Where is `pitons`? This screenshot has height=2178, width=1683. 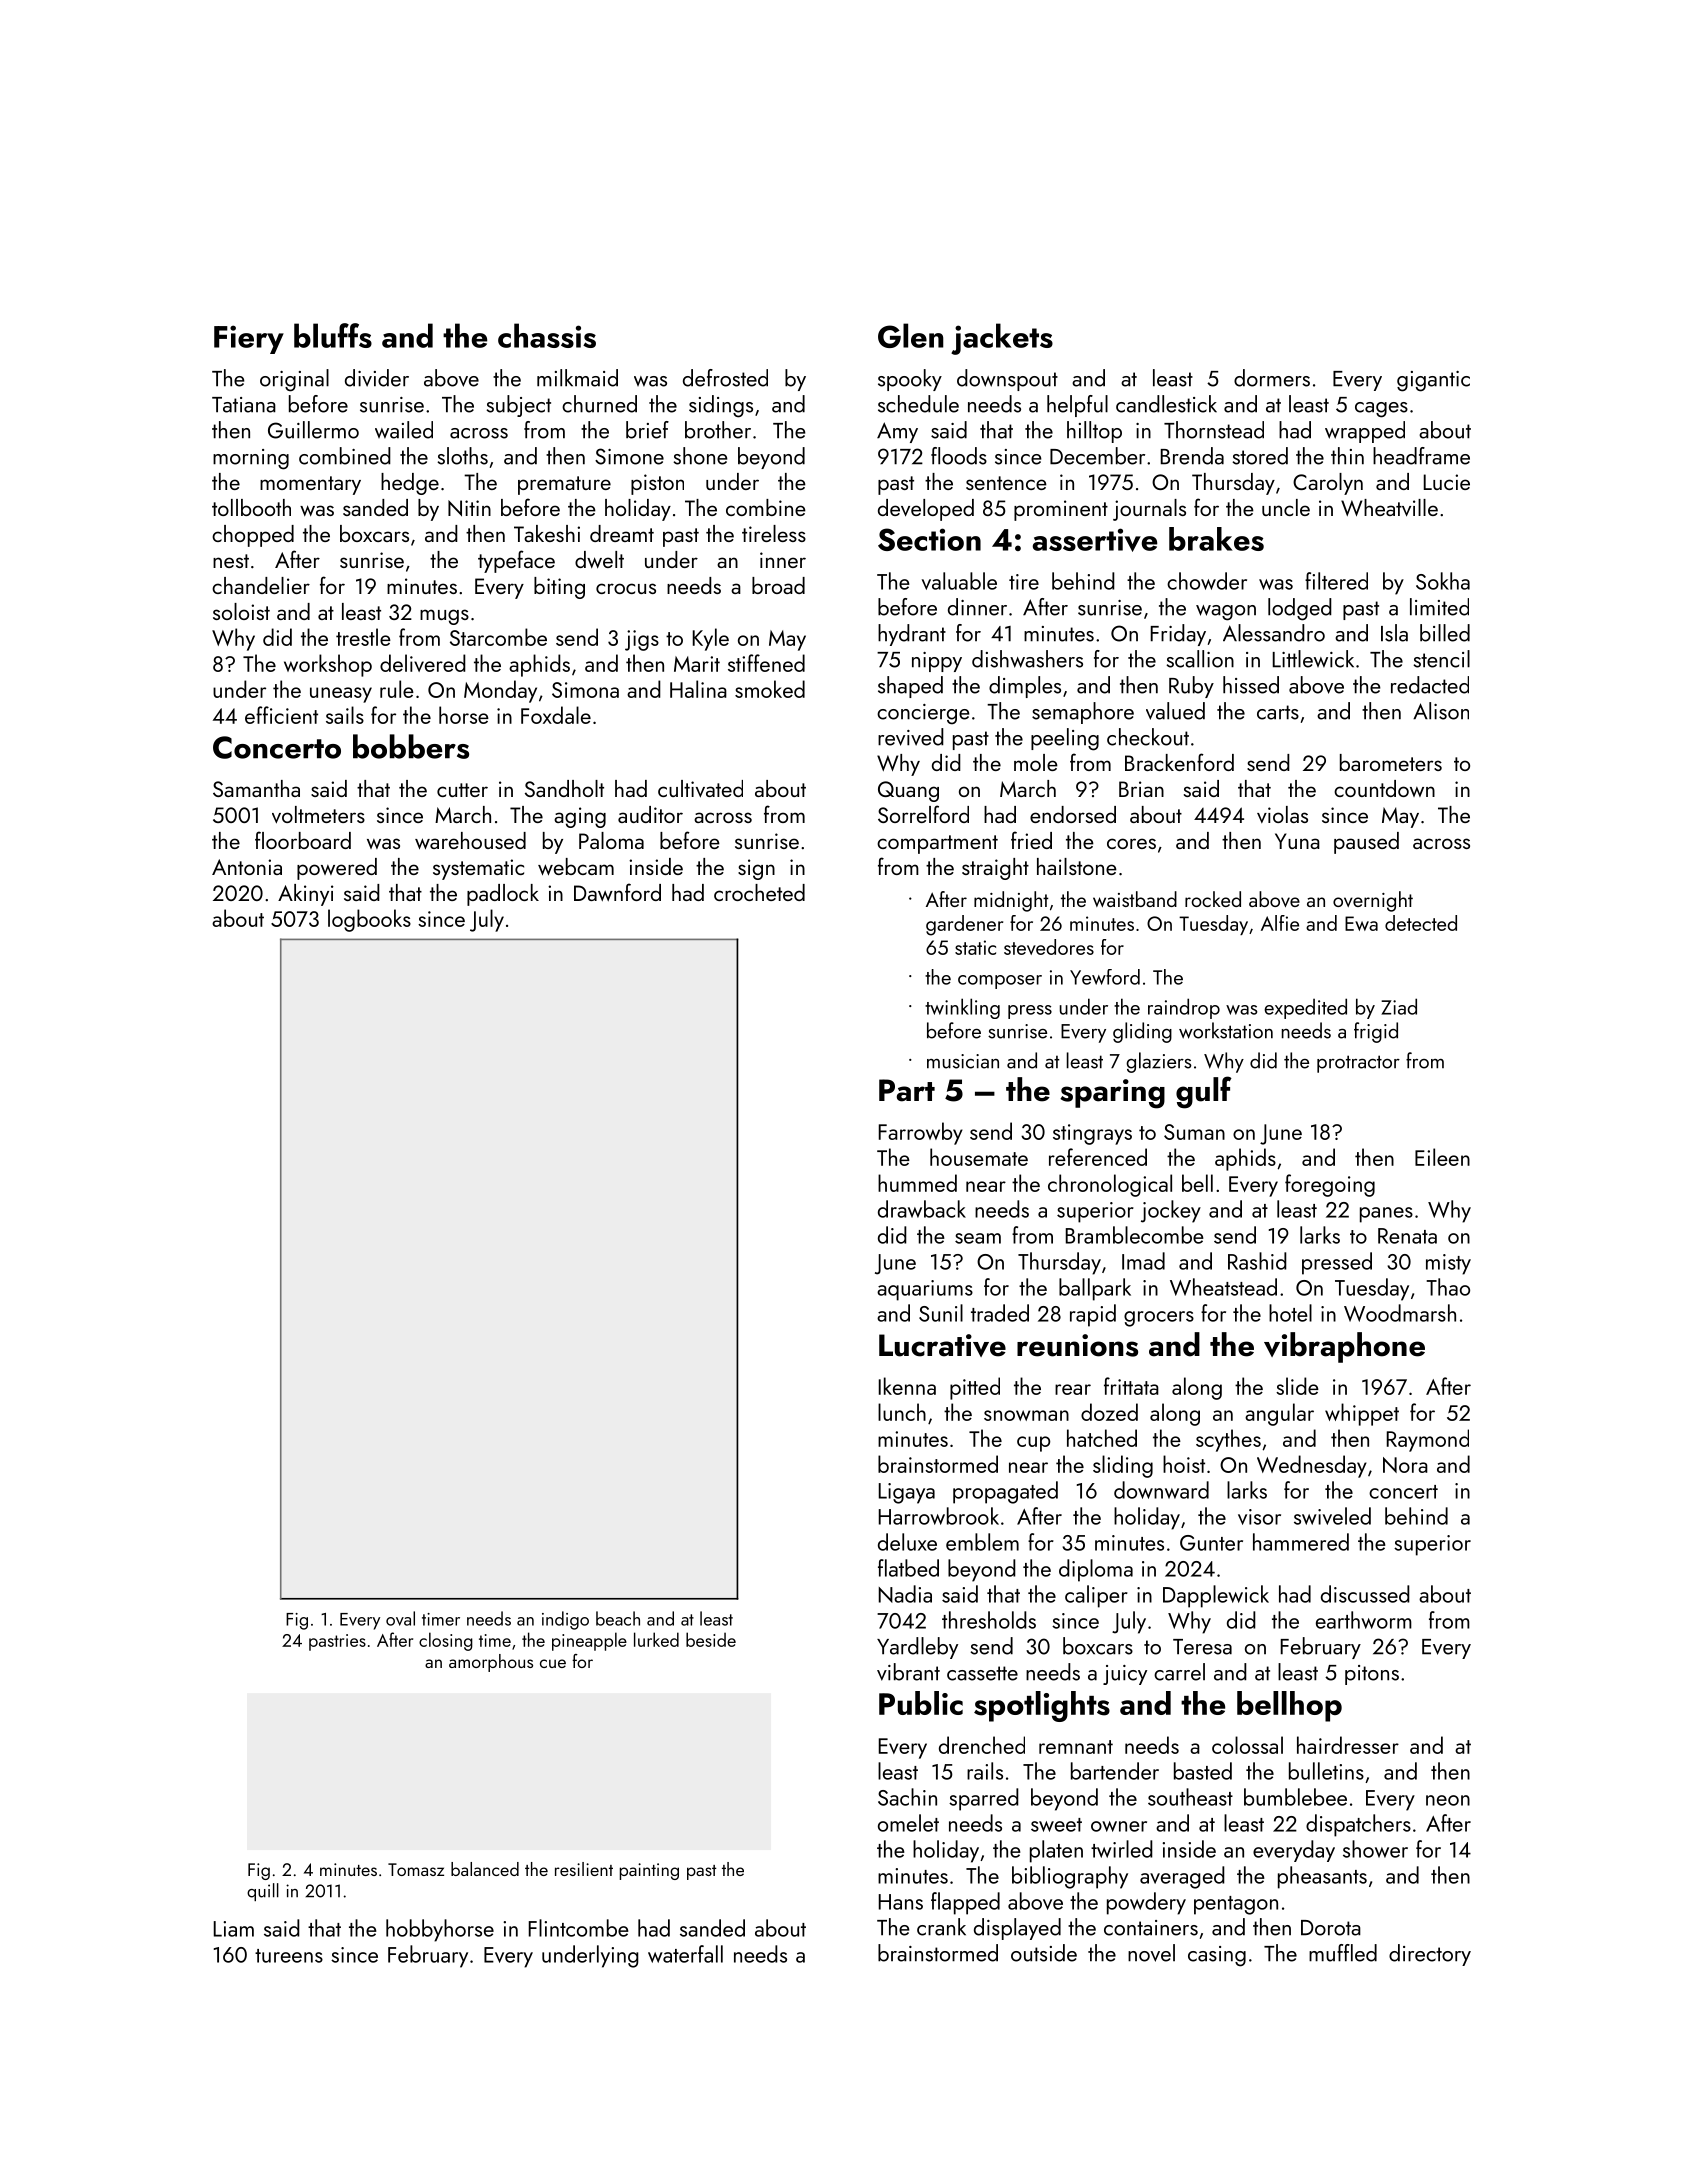 pitons is located at coordinates (1372, 1675).
